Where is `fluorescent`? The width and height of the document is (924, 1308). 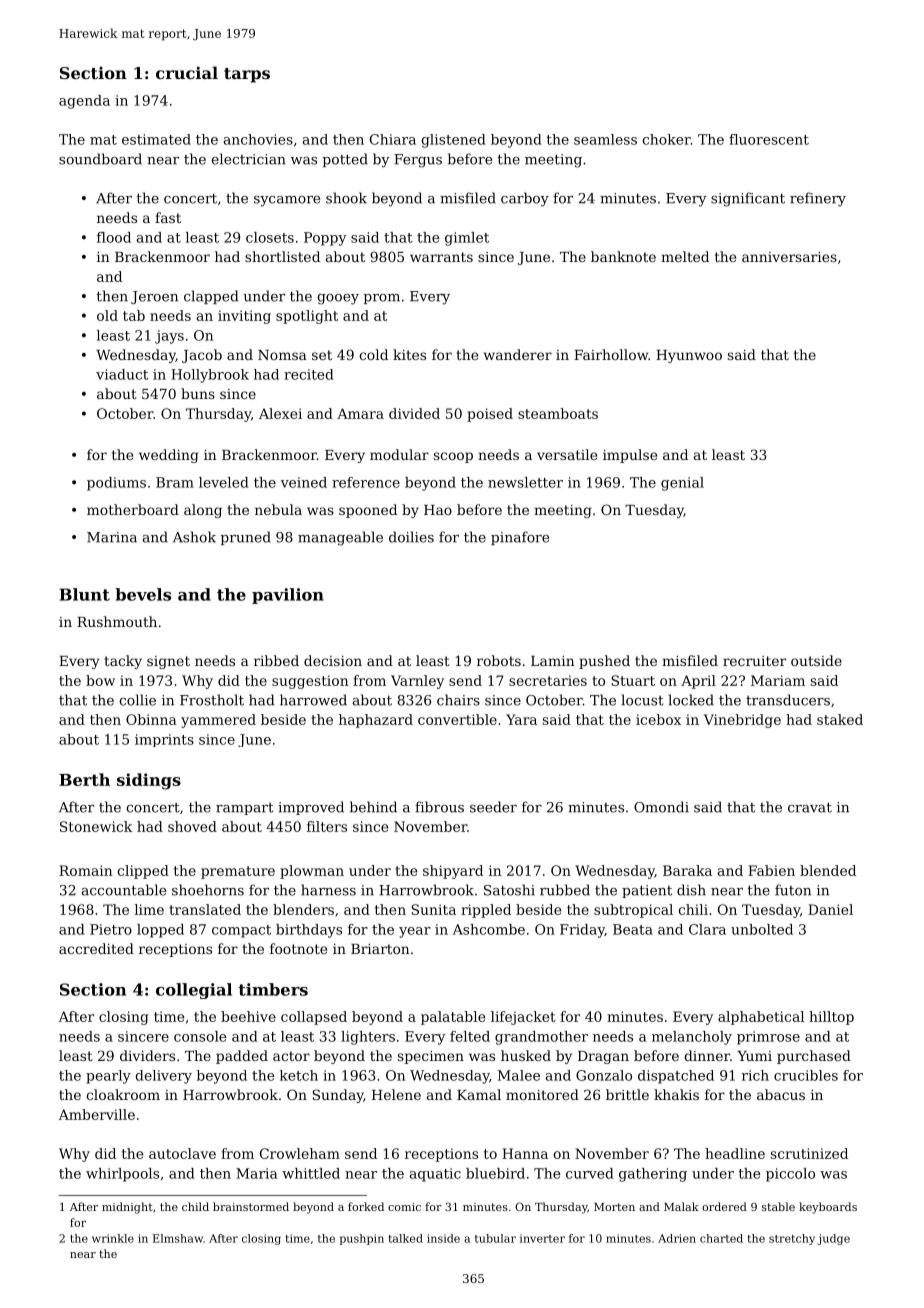
fluorescent is located at coordinates (769, 139).
